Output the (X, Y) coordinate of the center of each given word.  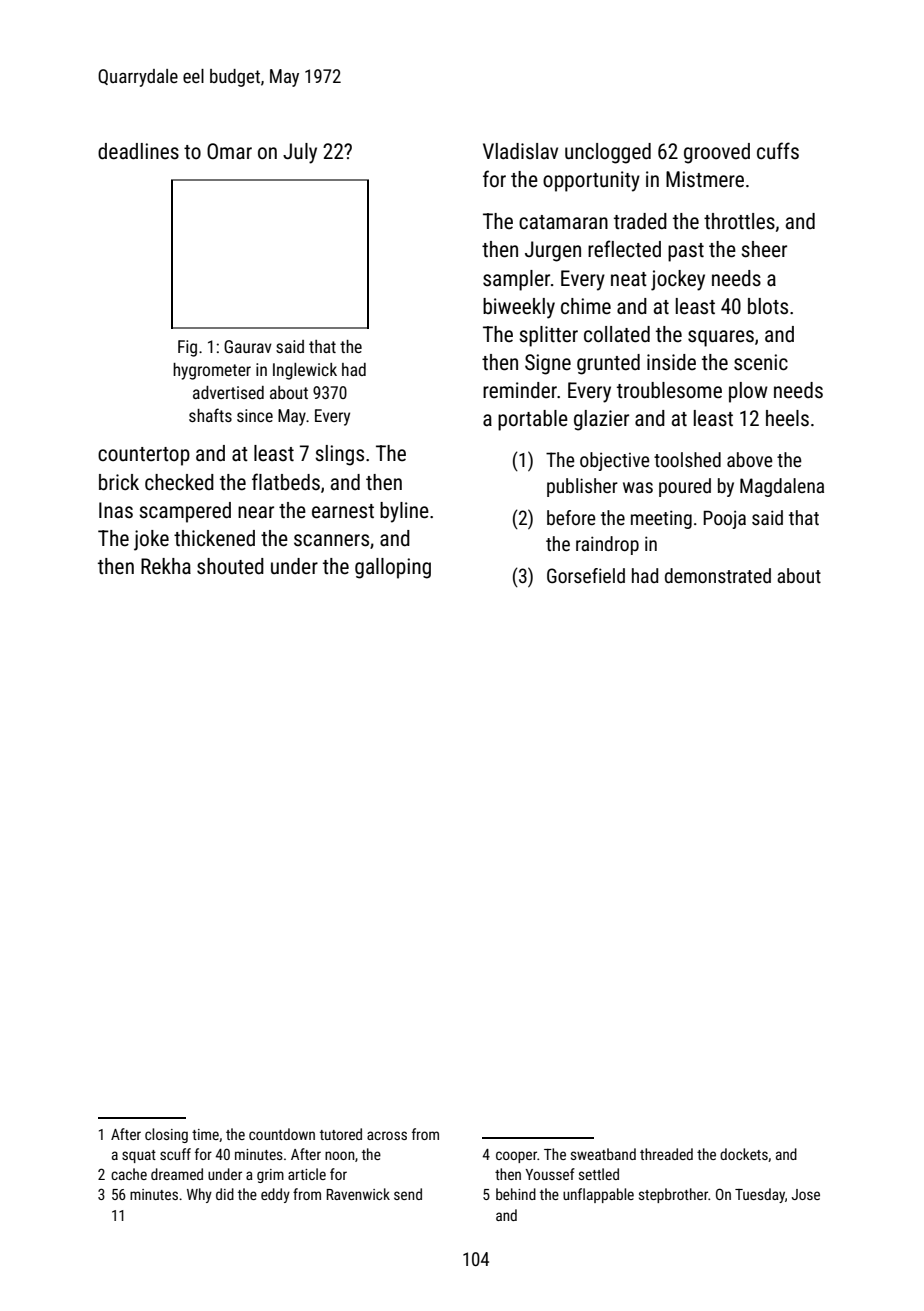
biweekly (519, 308)
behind (516, 1194)
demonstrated (718, 575)
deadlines (138, 151)
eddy (275, 1195)
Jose (806, 1194)
